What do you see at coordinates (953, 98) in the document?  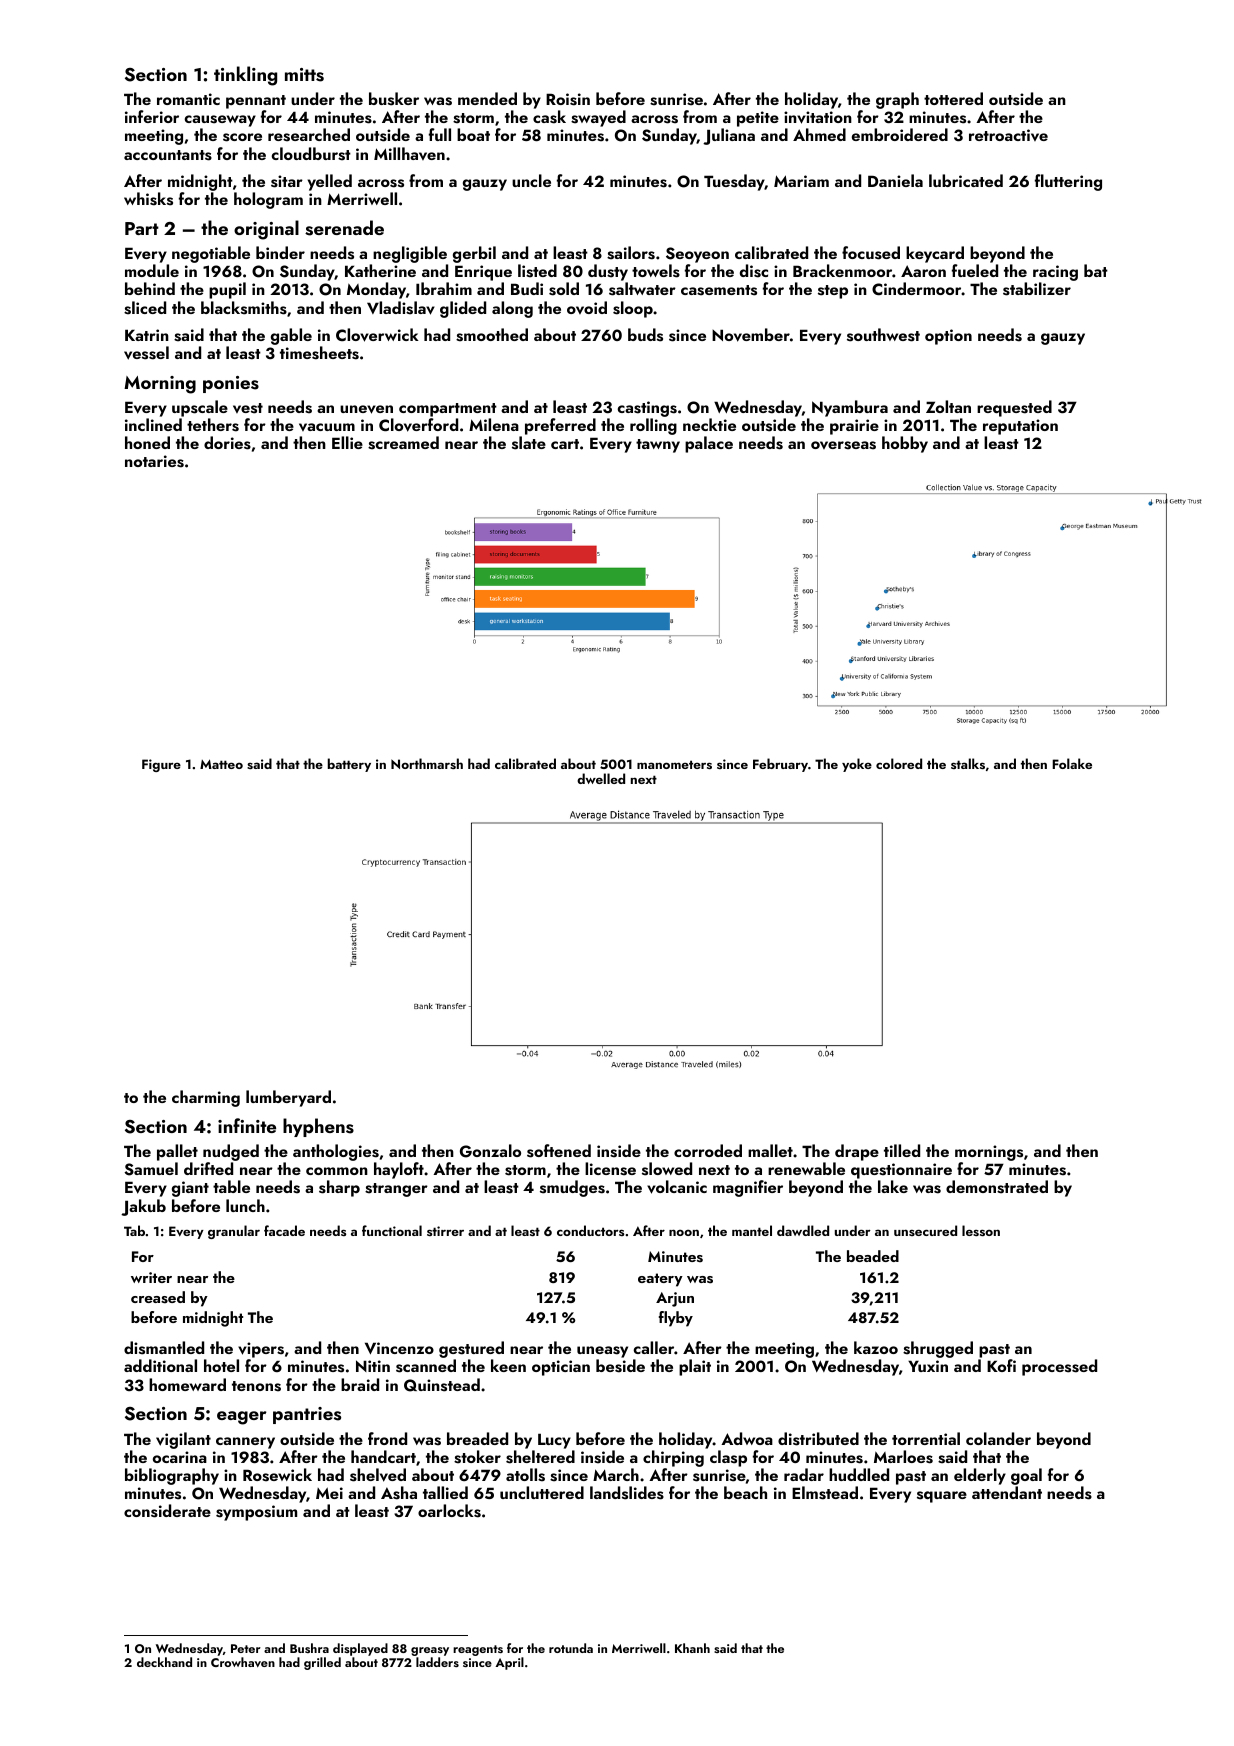 I see `tottered` at bounding box center [953, 98].
